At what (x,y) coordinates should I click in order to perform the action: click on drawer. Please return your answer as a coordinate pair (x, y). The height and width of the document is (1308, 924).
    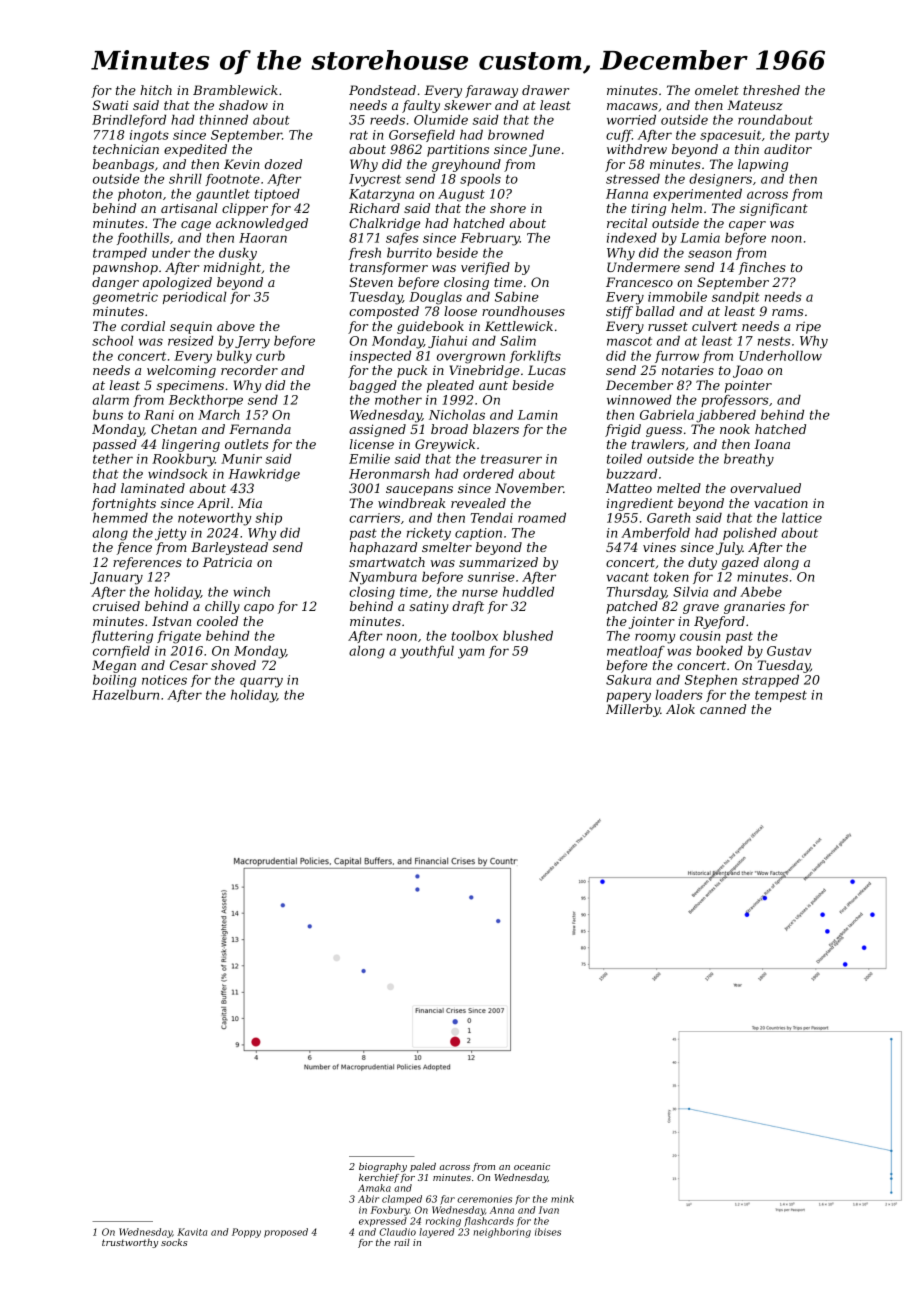
    Looking at the image, I should click on (545, 90).
